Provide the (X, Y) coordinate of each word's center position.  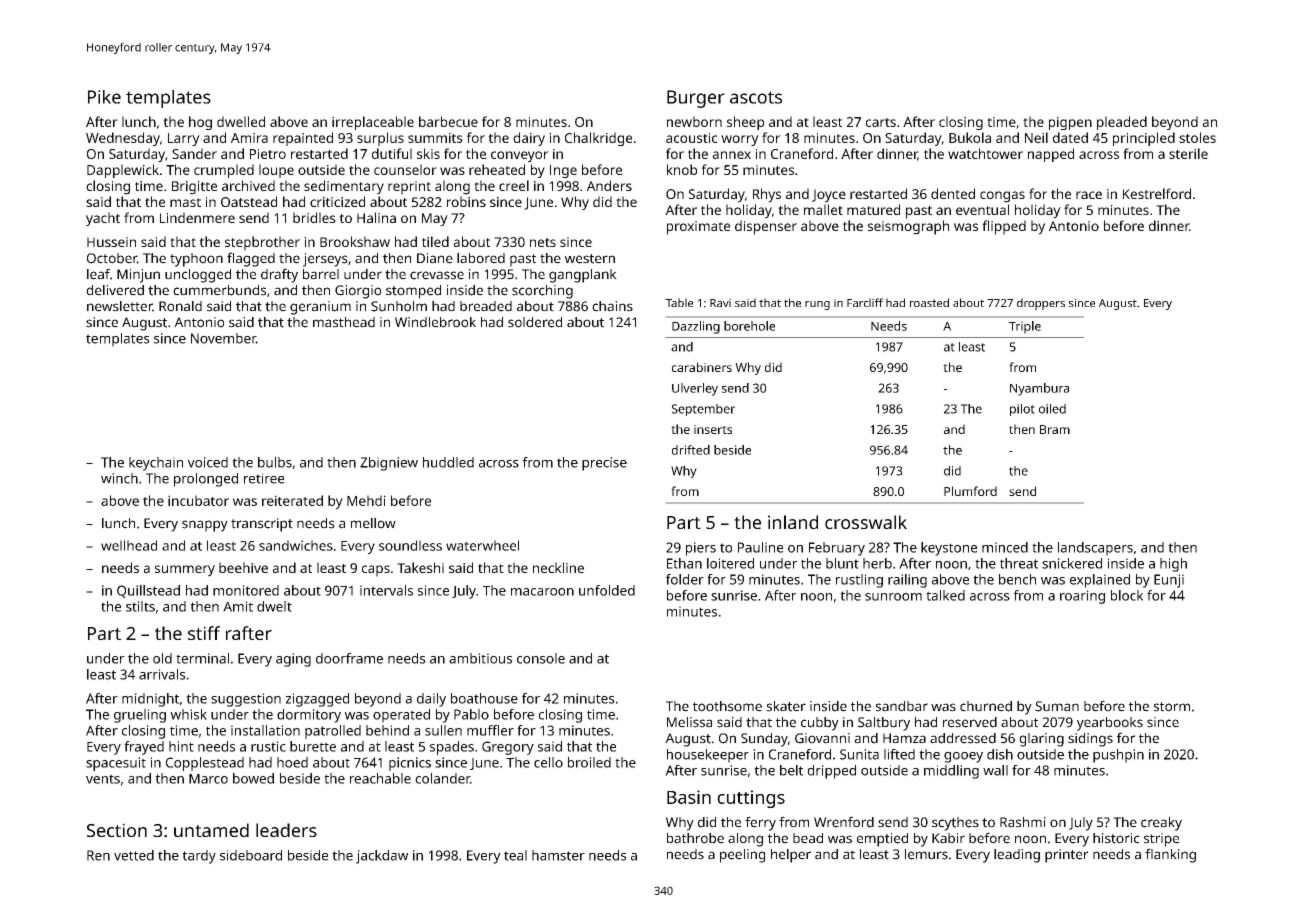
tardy (199, 857)
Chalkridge (598, 139)
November (223, 338)
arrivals (162, 674)
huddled (448, 462)
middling (951, 772)
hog (200, 123)
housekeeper (708, 756)
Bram (1055, 429)
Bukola (970, 137)
